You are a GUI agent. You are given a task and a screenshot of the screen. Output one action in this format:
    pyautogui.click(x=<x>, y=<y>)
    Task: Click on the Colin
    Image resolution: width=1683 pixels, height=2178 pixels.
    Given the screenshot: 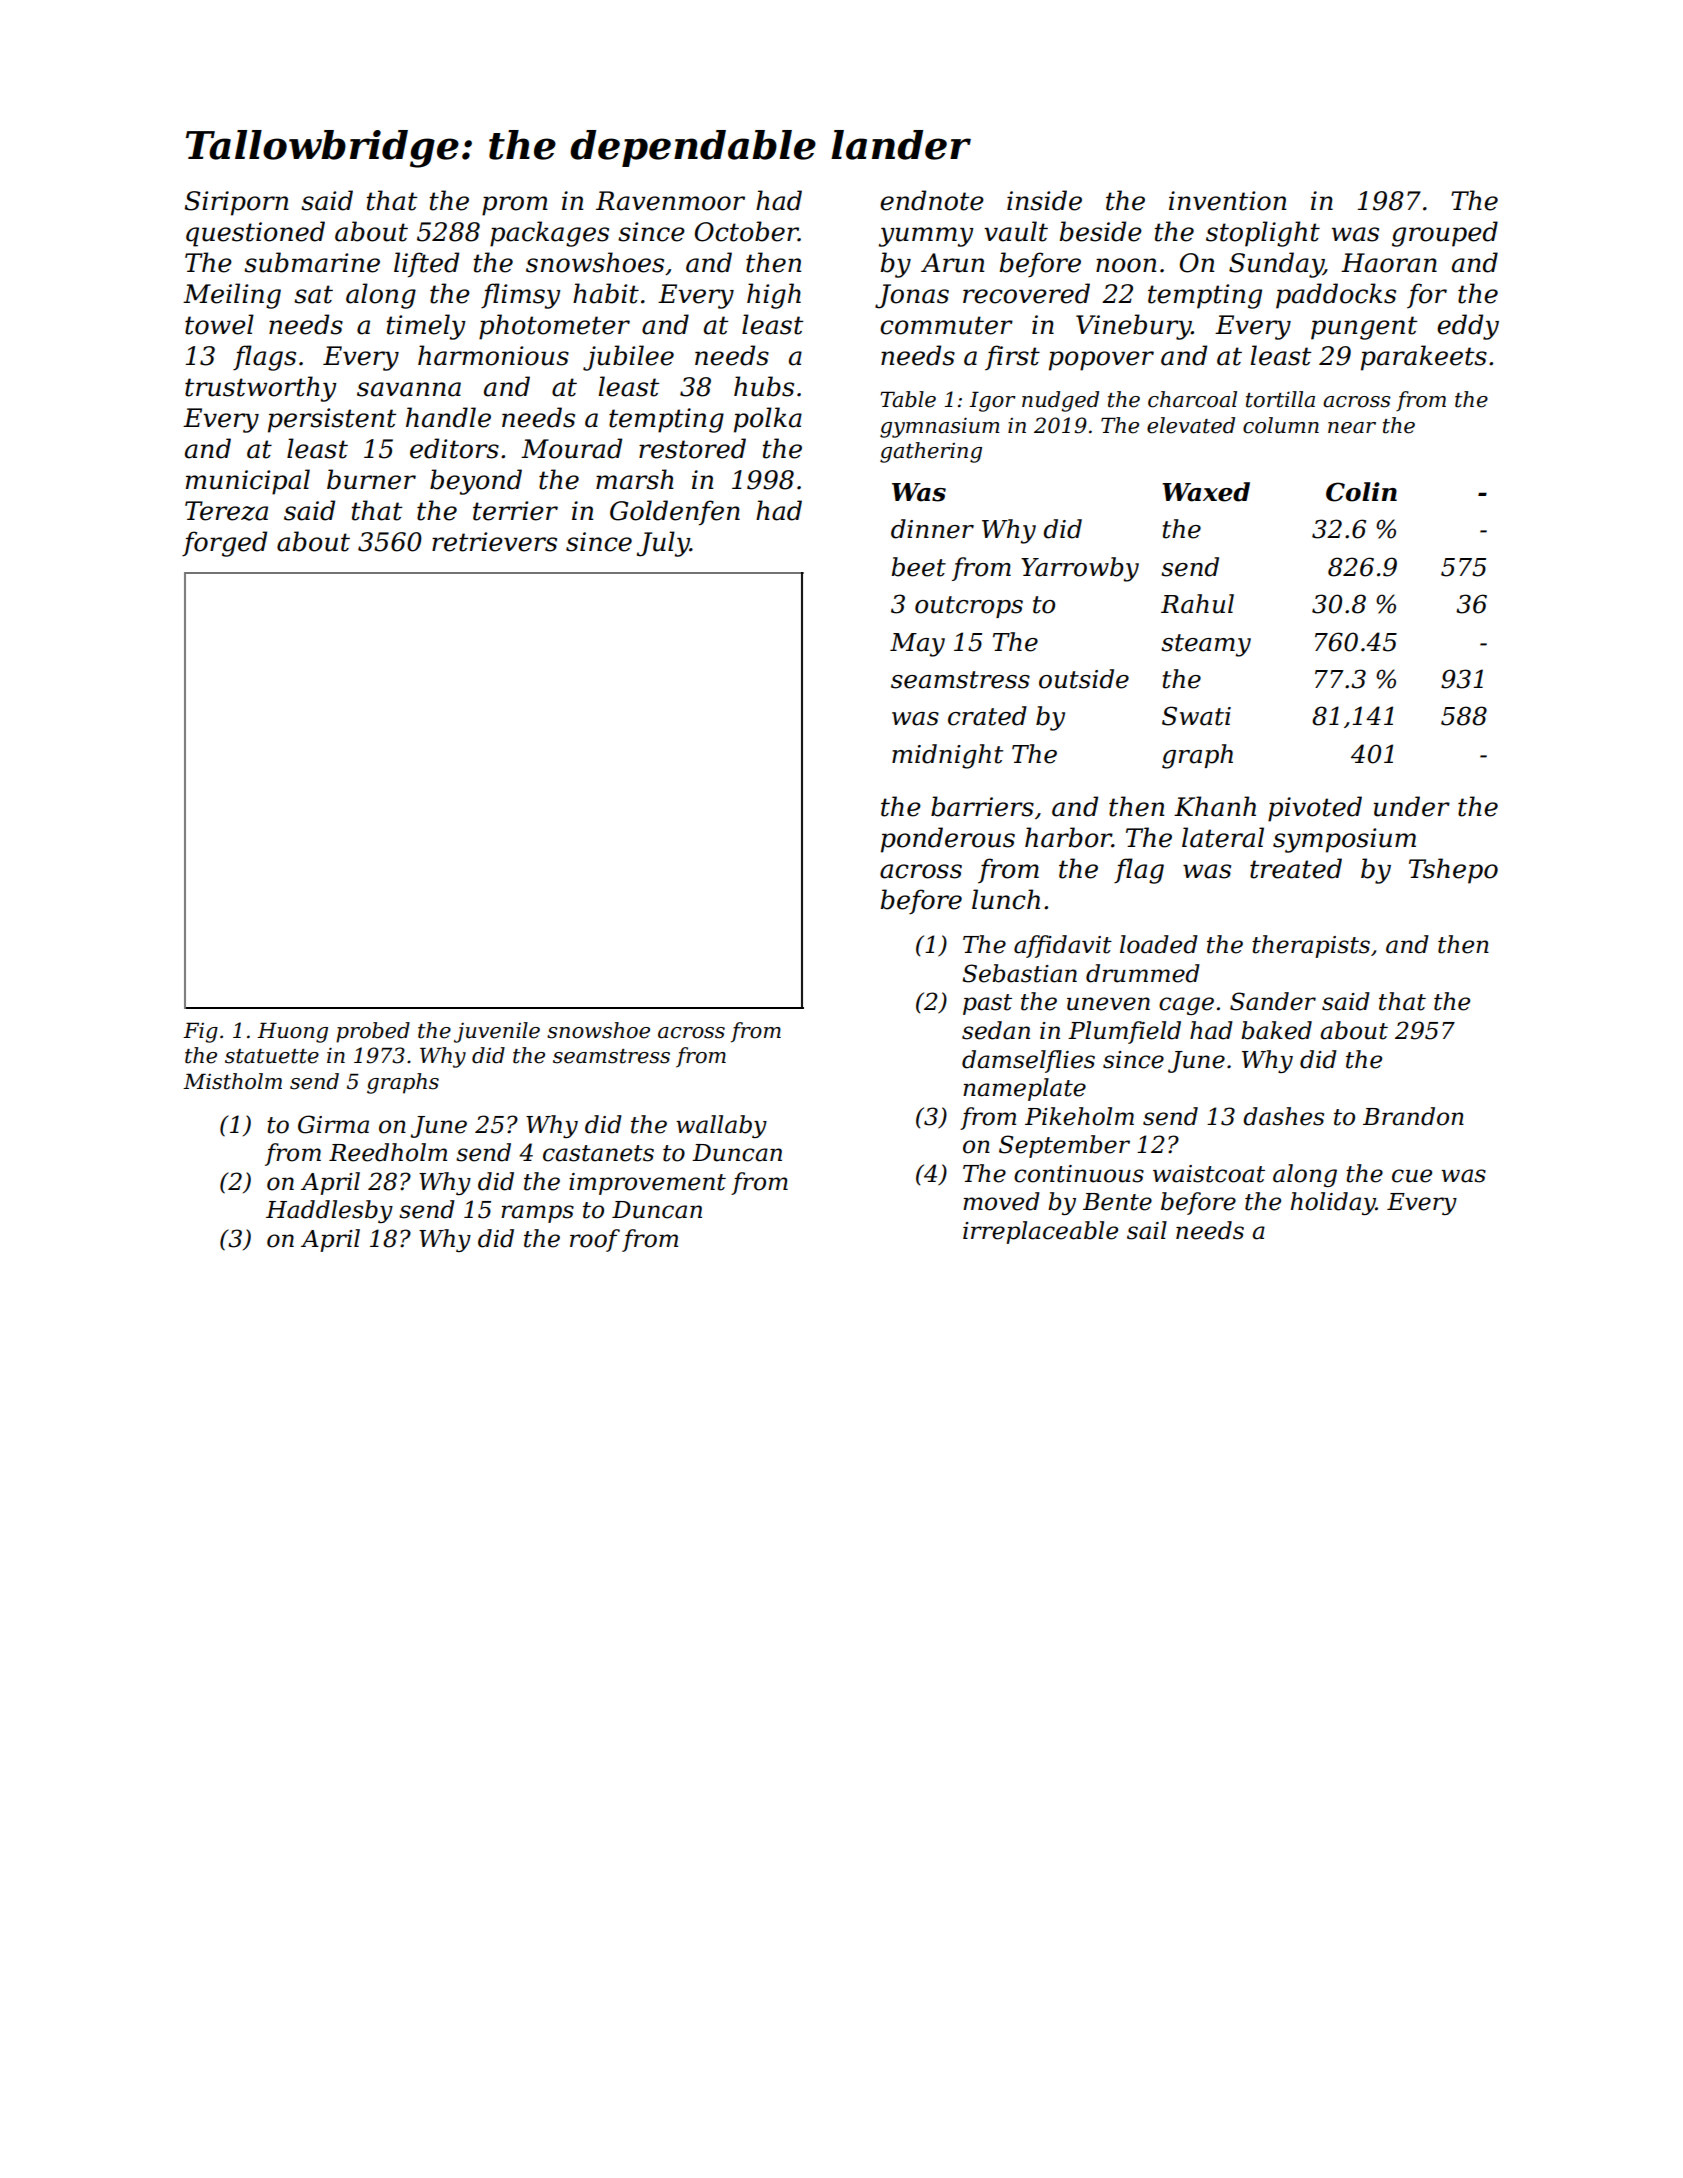 What is the action you would take?
    pyautogui.click(x=1361, y=492)
